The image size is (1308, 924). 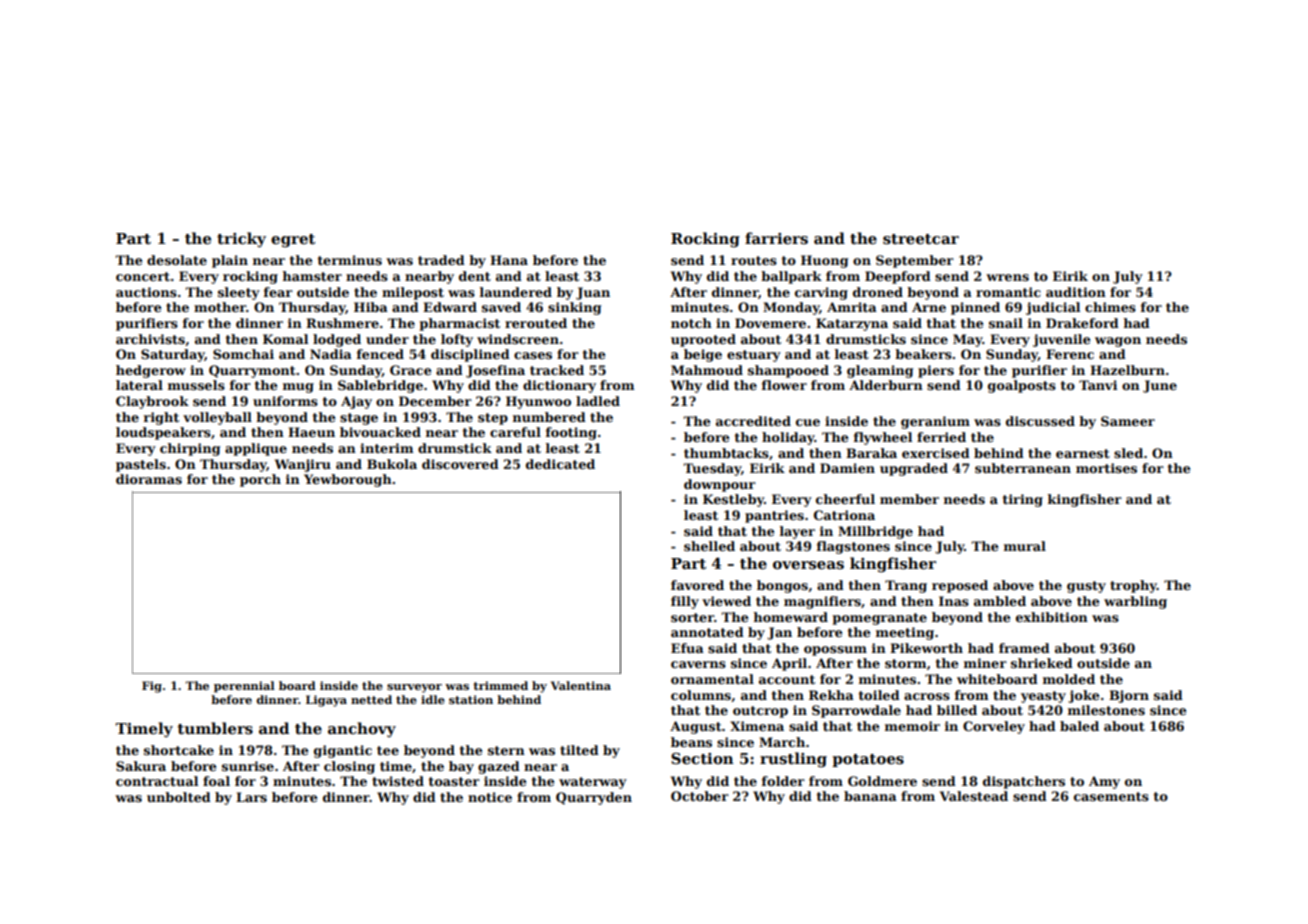 What do you see at coordinates (179, 797) in the screenshot?
I see `unbolted` at bounding box center [179, 797].
